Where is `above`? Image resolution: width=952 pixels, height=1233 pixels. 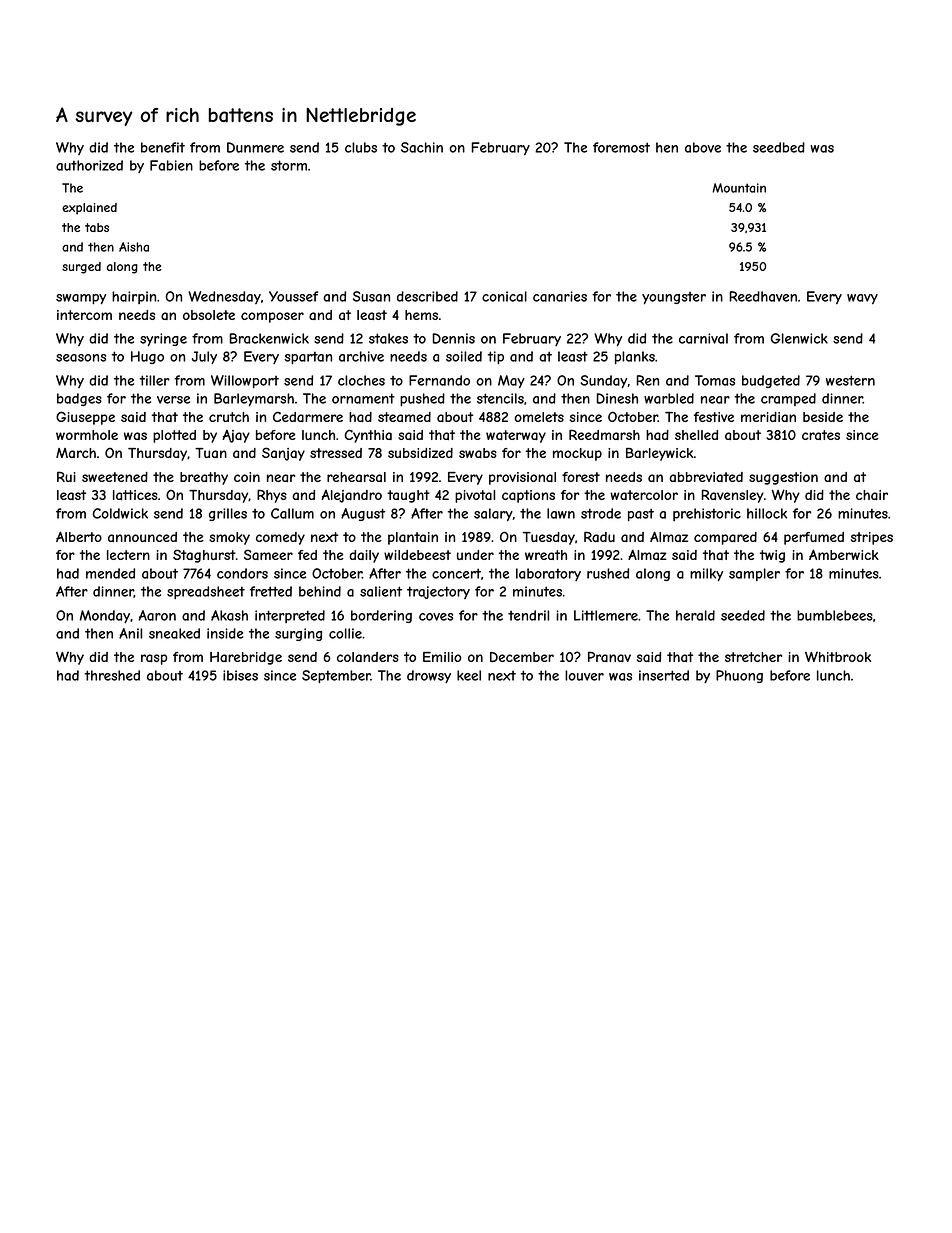
above is located at coordinates (703, 147).
